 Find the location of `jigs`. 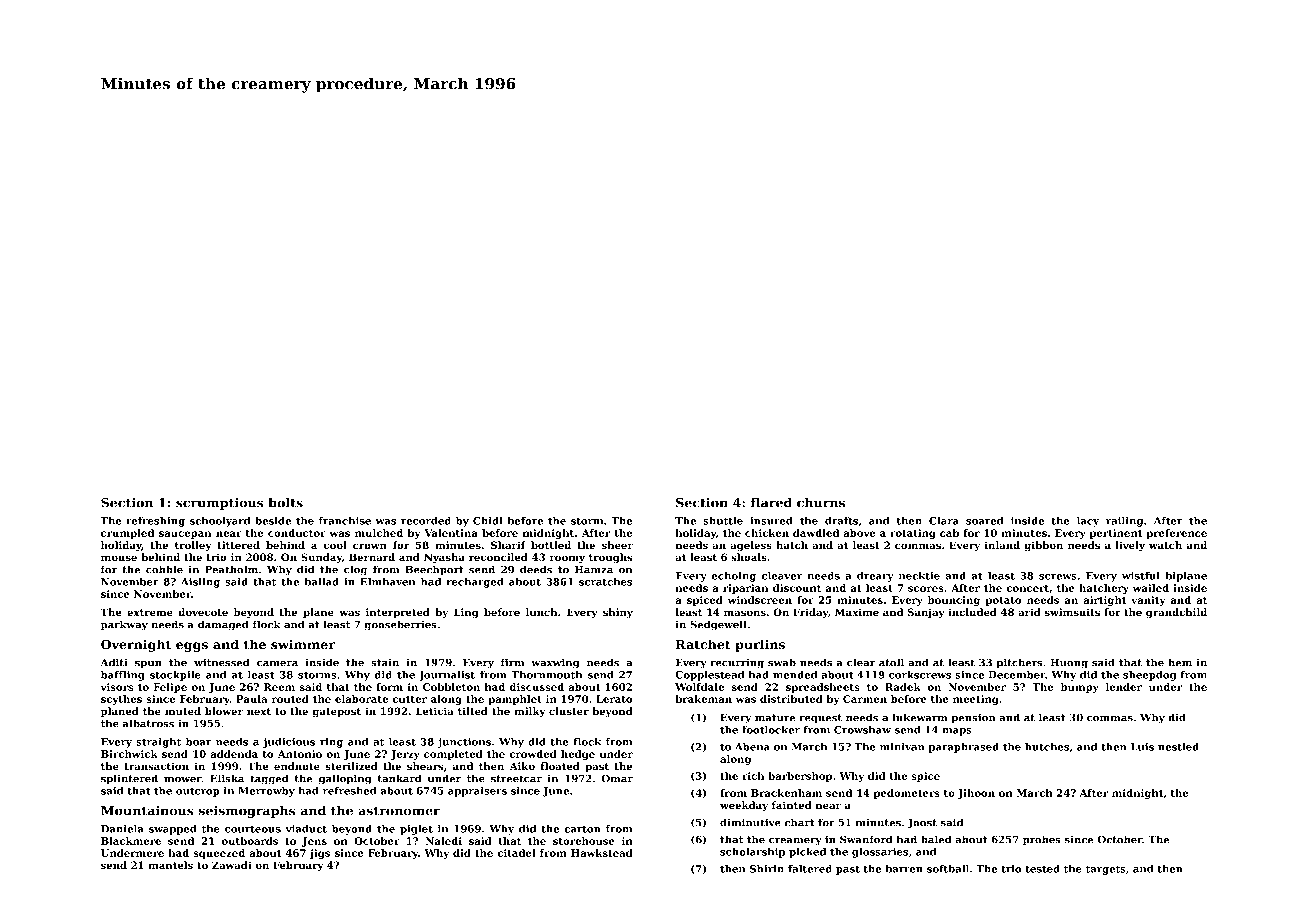

jigs is located at coordinates (319, 854).
